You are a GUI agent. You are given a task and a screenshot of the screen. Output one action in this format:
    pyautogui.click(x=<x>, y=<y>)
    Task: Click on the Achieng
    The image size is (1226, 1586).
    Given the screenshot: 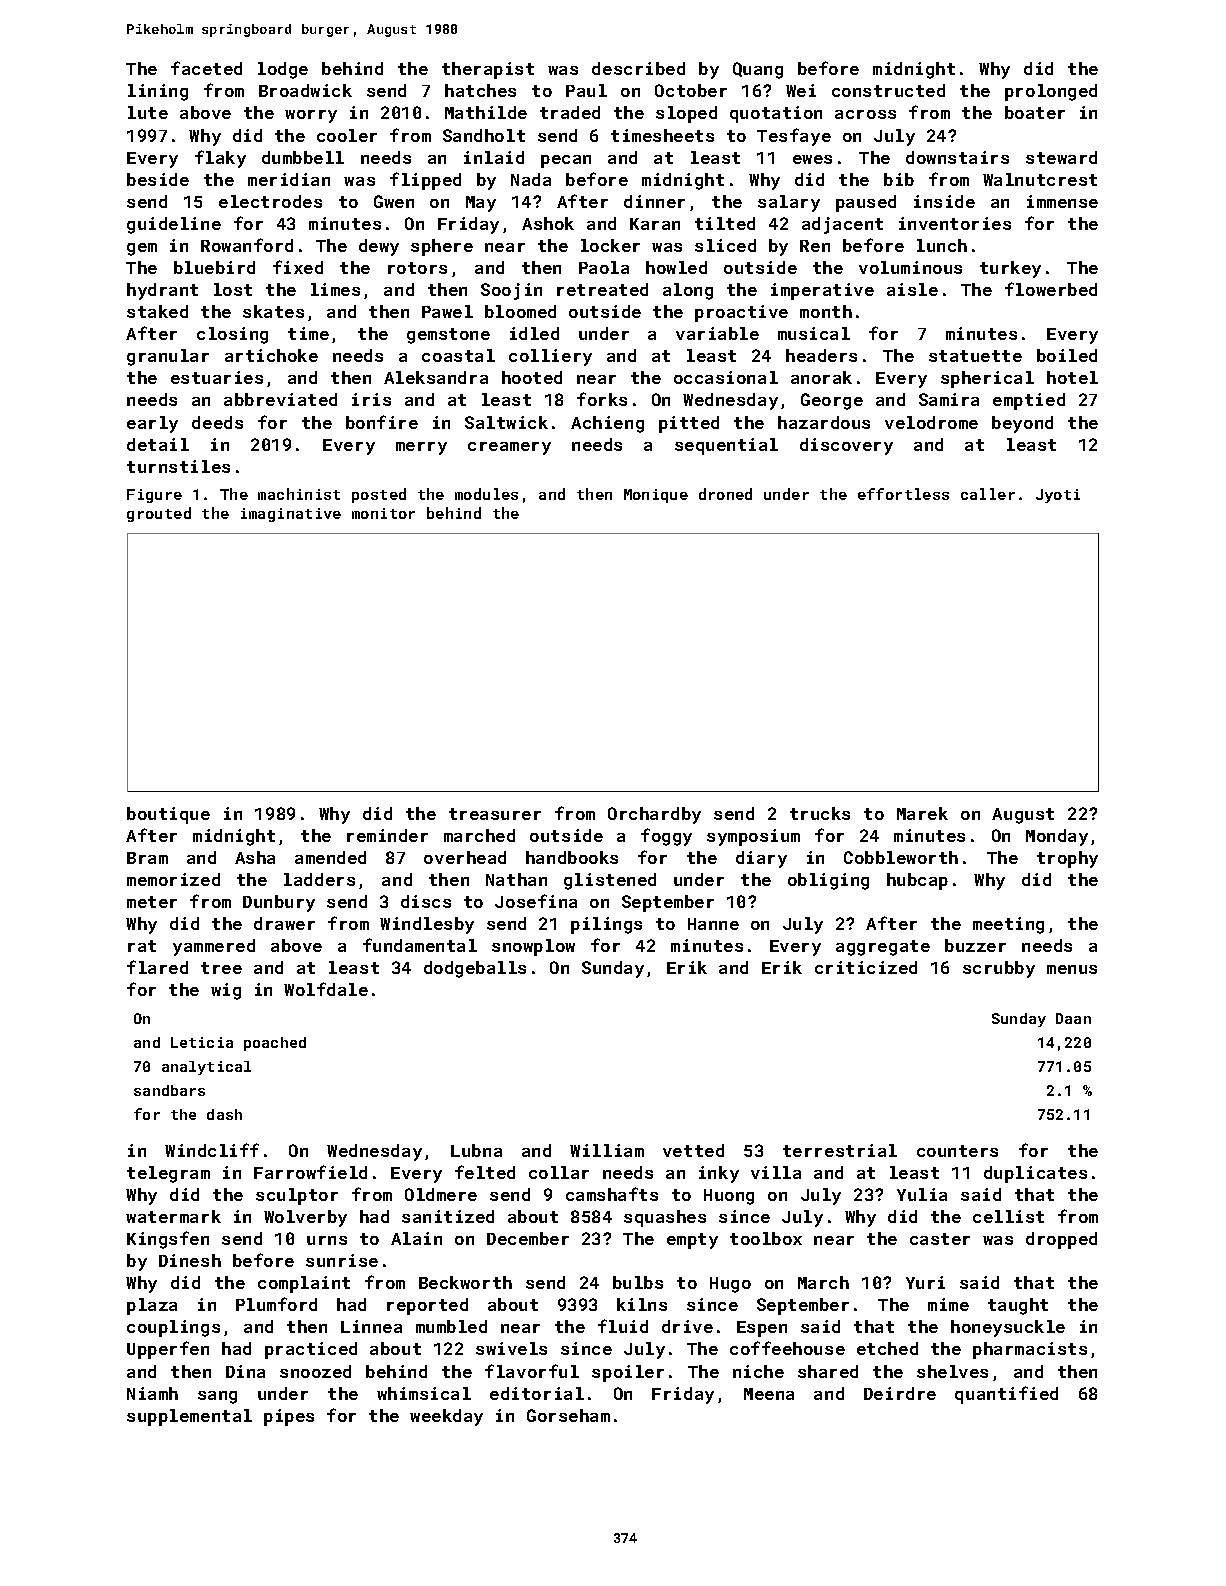 What is the action you would take?
    pyautogui.click(x=607, y=424)
